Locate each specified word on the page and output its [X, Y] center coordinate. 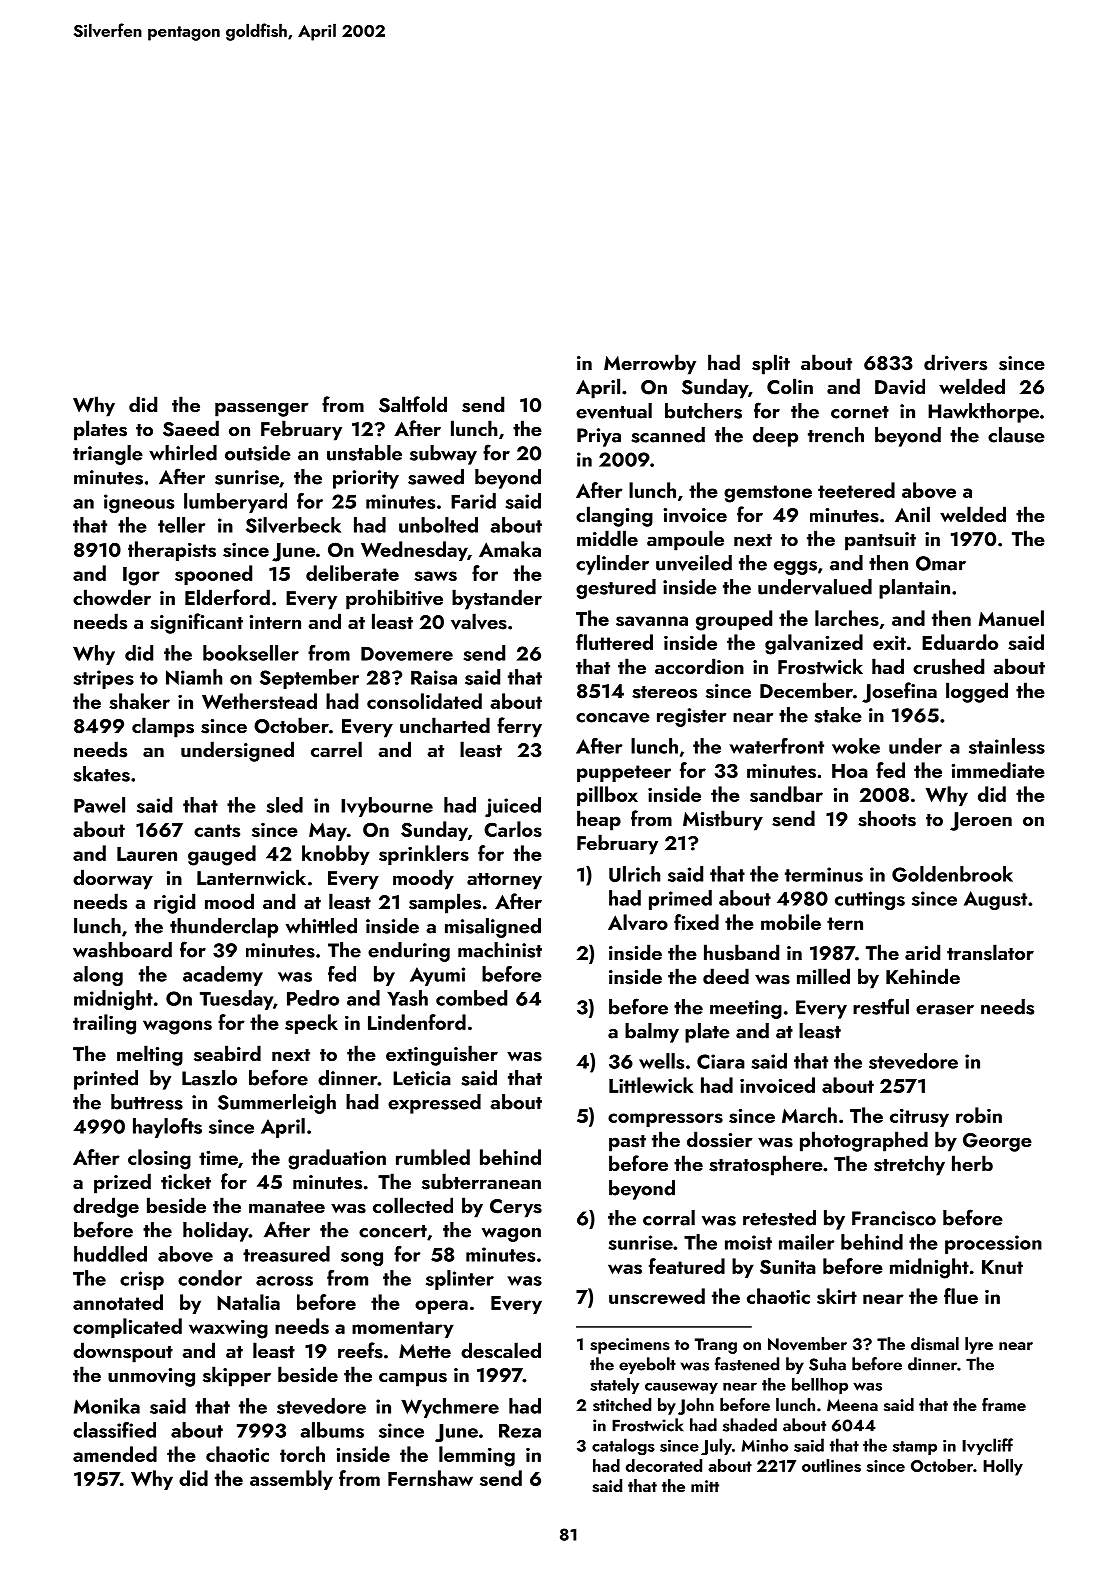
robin [979, 1115]
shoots [887, 818]
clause [1016, 435]
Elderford [227, 597]
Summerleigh [277, 1104]
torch [302, 1454]
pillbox [607, 796]
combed [471, 998]
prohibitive [394, 599]
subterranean [481, 1181]
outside [258, 453]
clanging [614, 516]
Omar [941, 563]
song [362, 1259]
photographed [864, 1141]
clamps [163, 727]
